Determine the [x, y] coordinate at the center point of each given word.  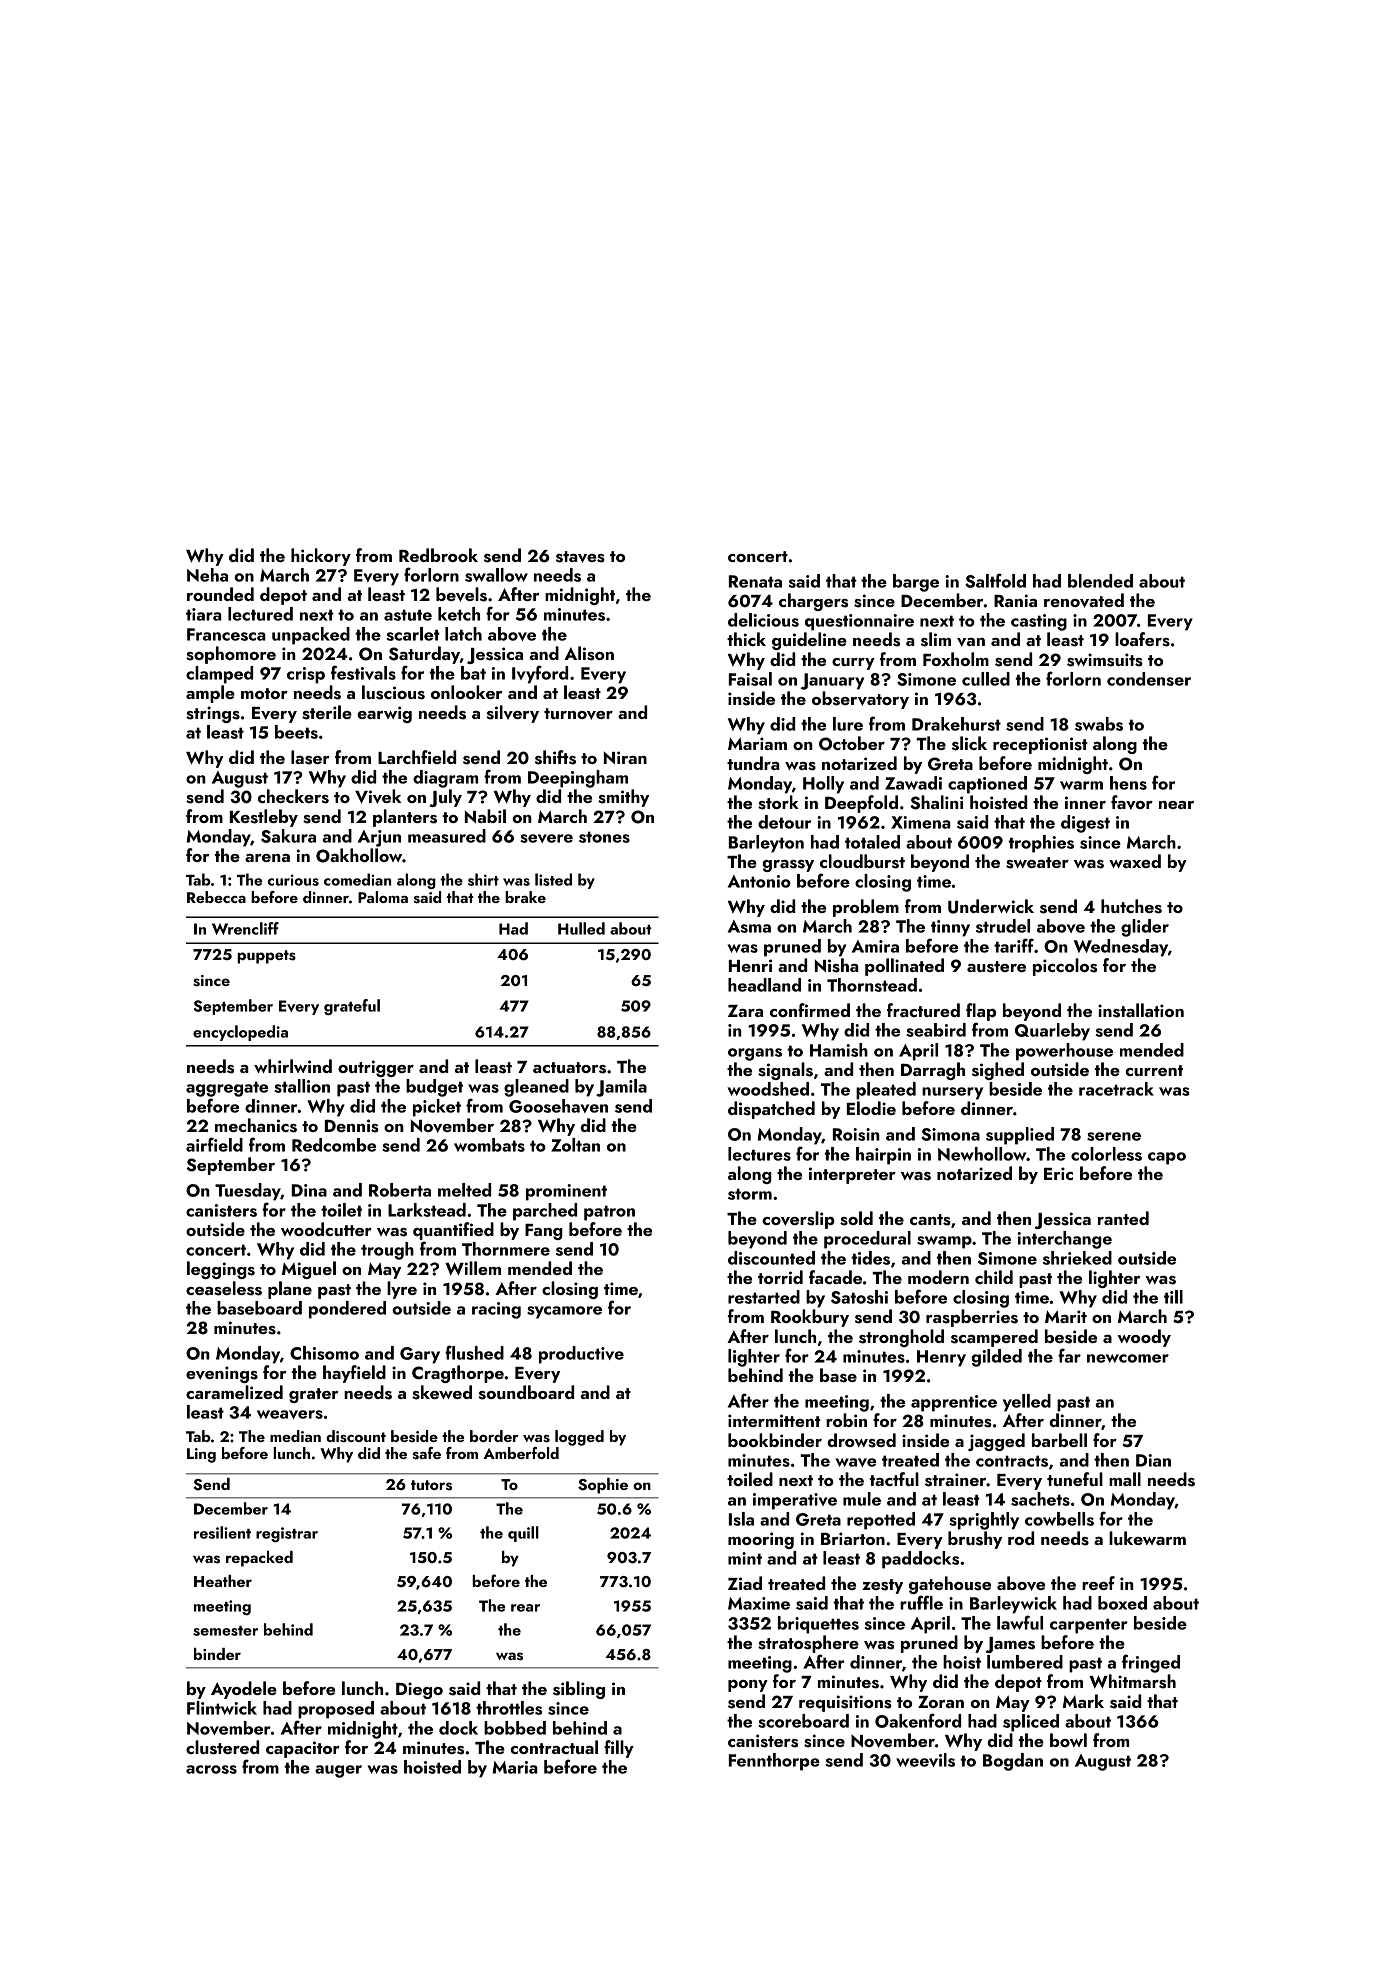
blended [1100, 581]
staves [580, 557]
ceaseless [224, 1288]
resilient [222, 1532]
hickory [321, 557]
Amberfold [521, 1453]
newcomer [1128, 1358]
